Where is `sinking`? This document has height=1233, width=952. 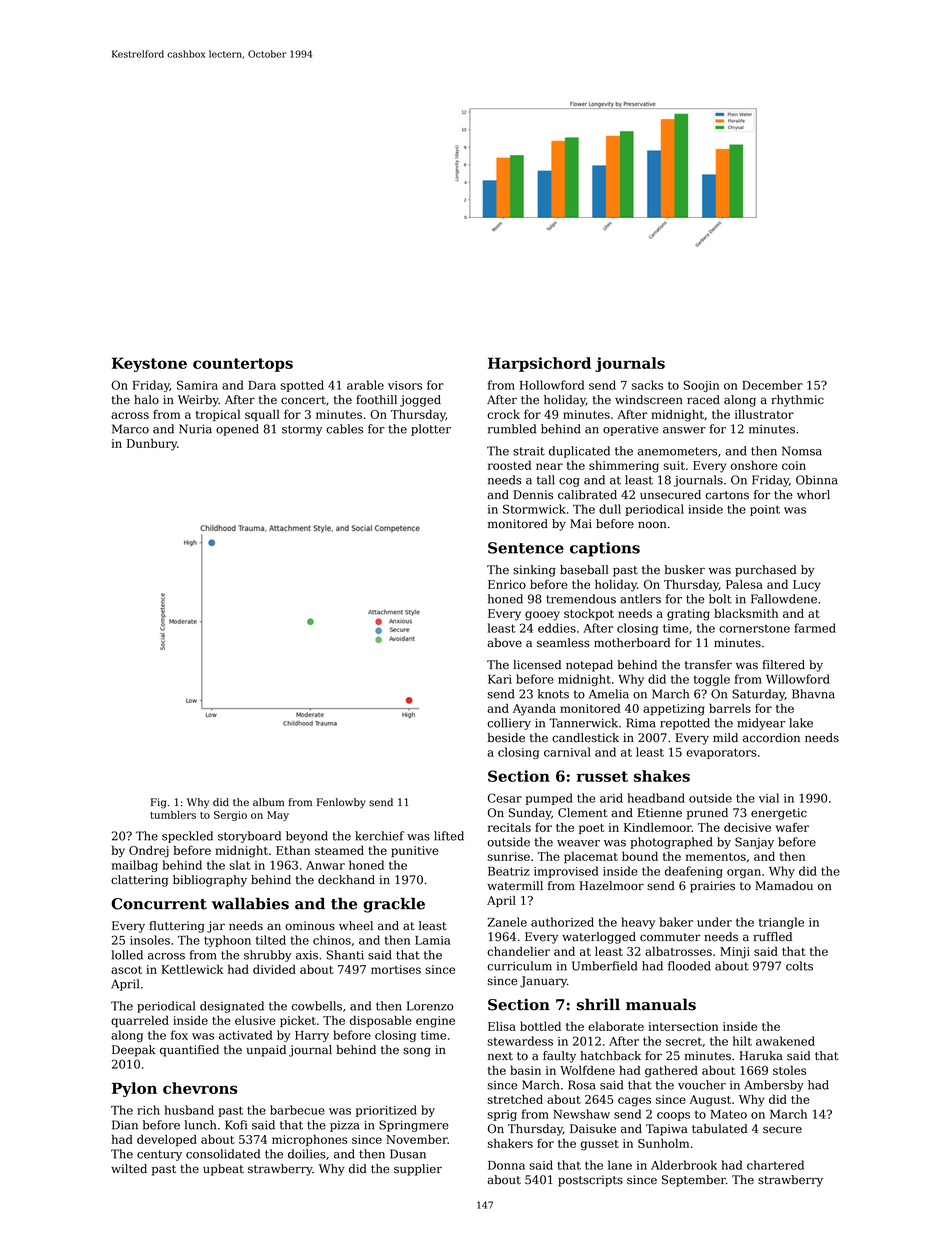 sinking is located at coordinates (534, 571).
